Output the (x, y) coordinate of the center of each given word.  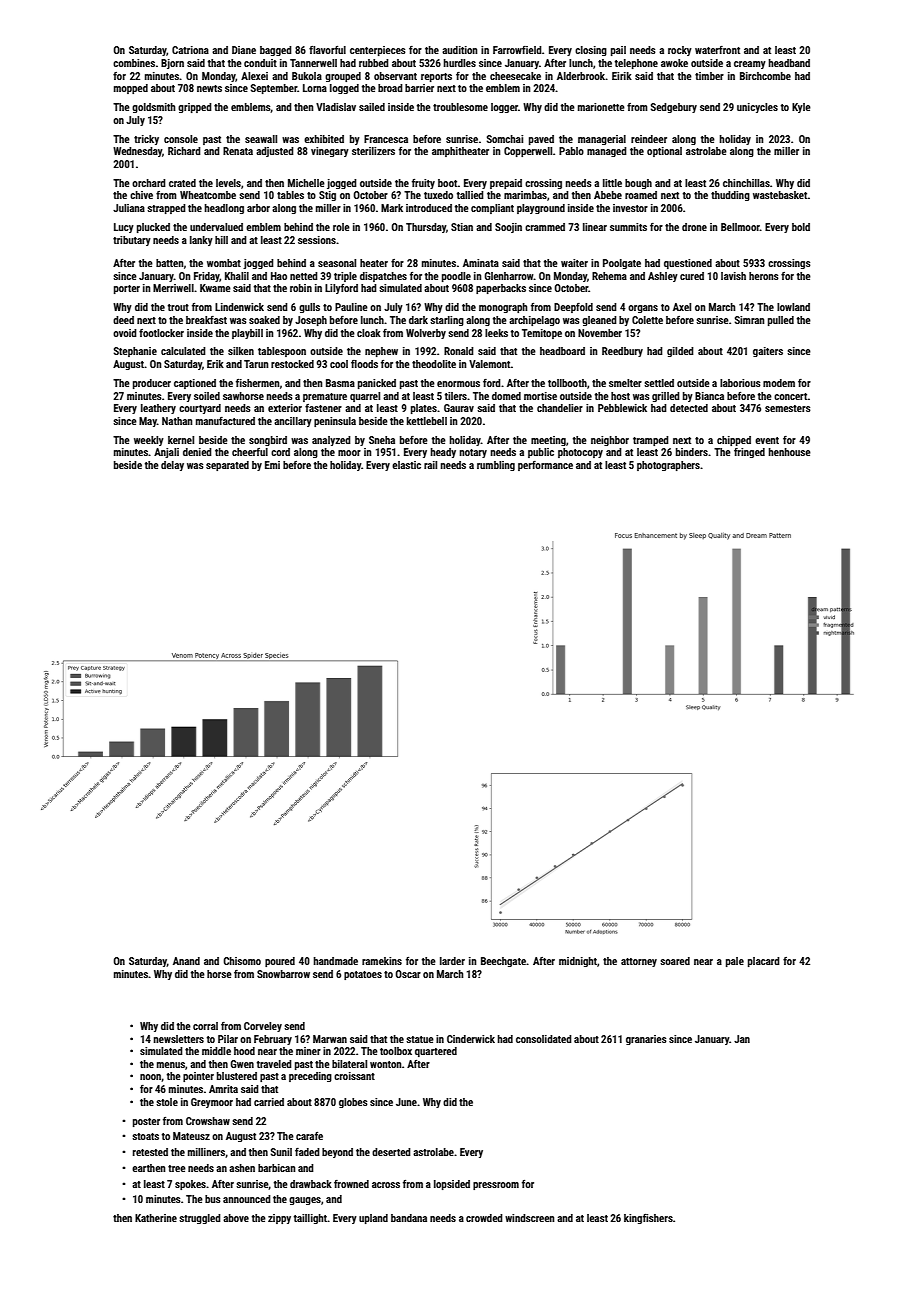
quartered (436, 1052)
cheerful (250, 452)
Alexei (254, 76)
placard (764, 962)
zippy (279, 1219)
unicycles (757, 108)
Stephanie (135, 352)
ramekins (382, 961)
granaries (646, 1040)
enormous (458, 384)
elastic (406, 465)
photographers (668, 466)
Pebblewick (622, 408)
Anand (186, 961)
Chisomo (242, 961)
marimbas (525, 195)
